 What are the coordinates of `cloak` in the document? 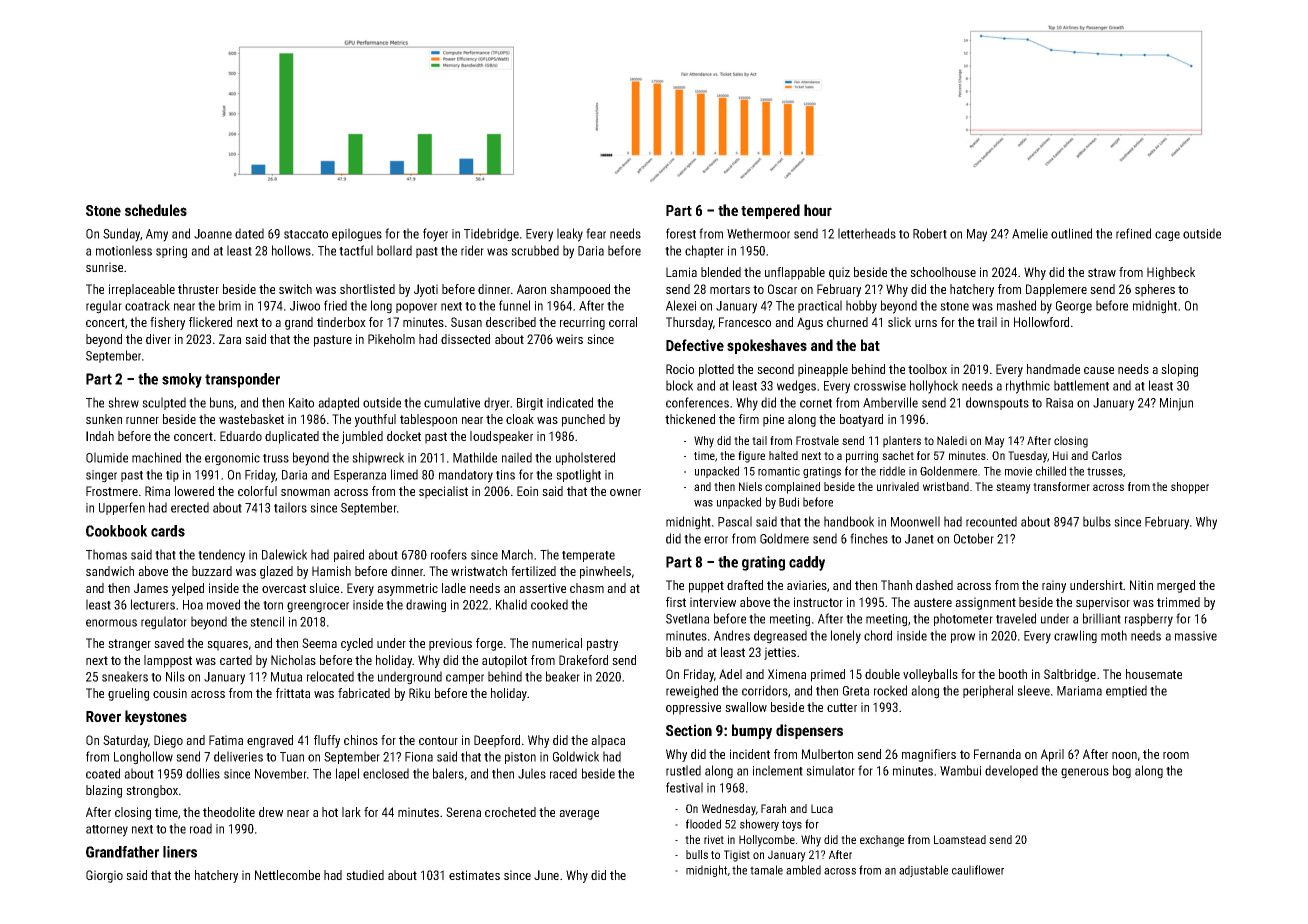 It's located at (520, 419).
